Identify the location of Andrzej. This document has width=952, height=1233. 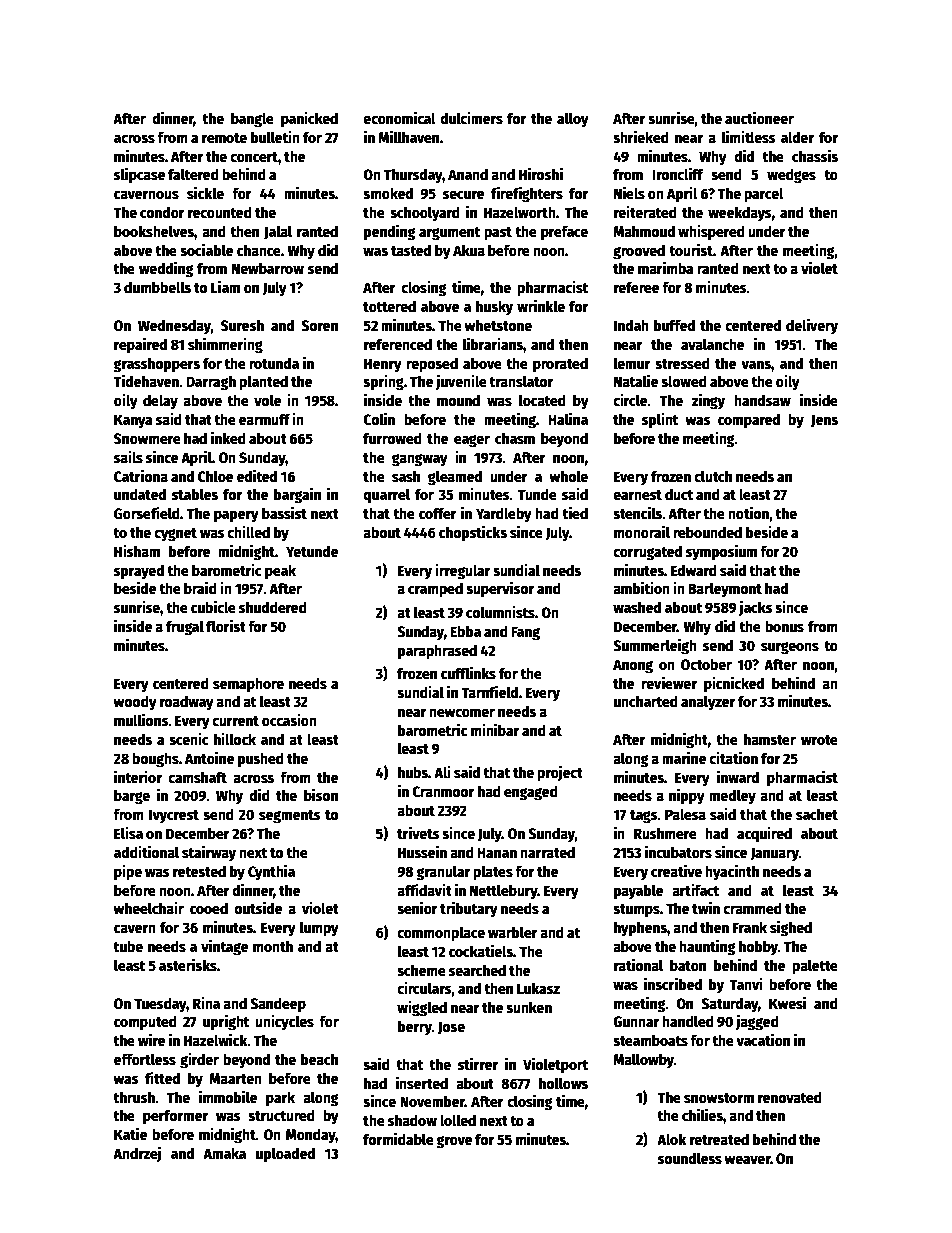
(137, 1154).
